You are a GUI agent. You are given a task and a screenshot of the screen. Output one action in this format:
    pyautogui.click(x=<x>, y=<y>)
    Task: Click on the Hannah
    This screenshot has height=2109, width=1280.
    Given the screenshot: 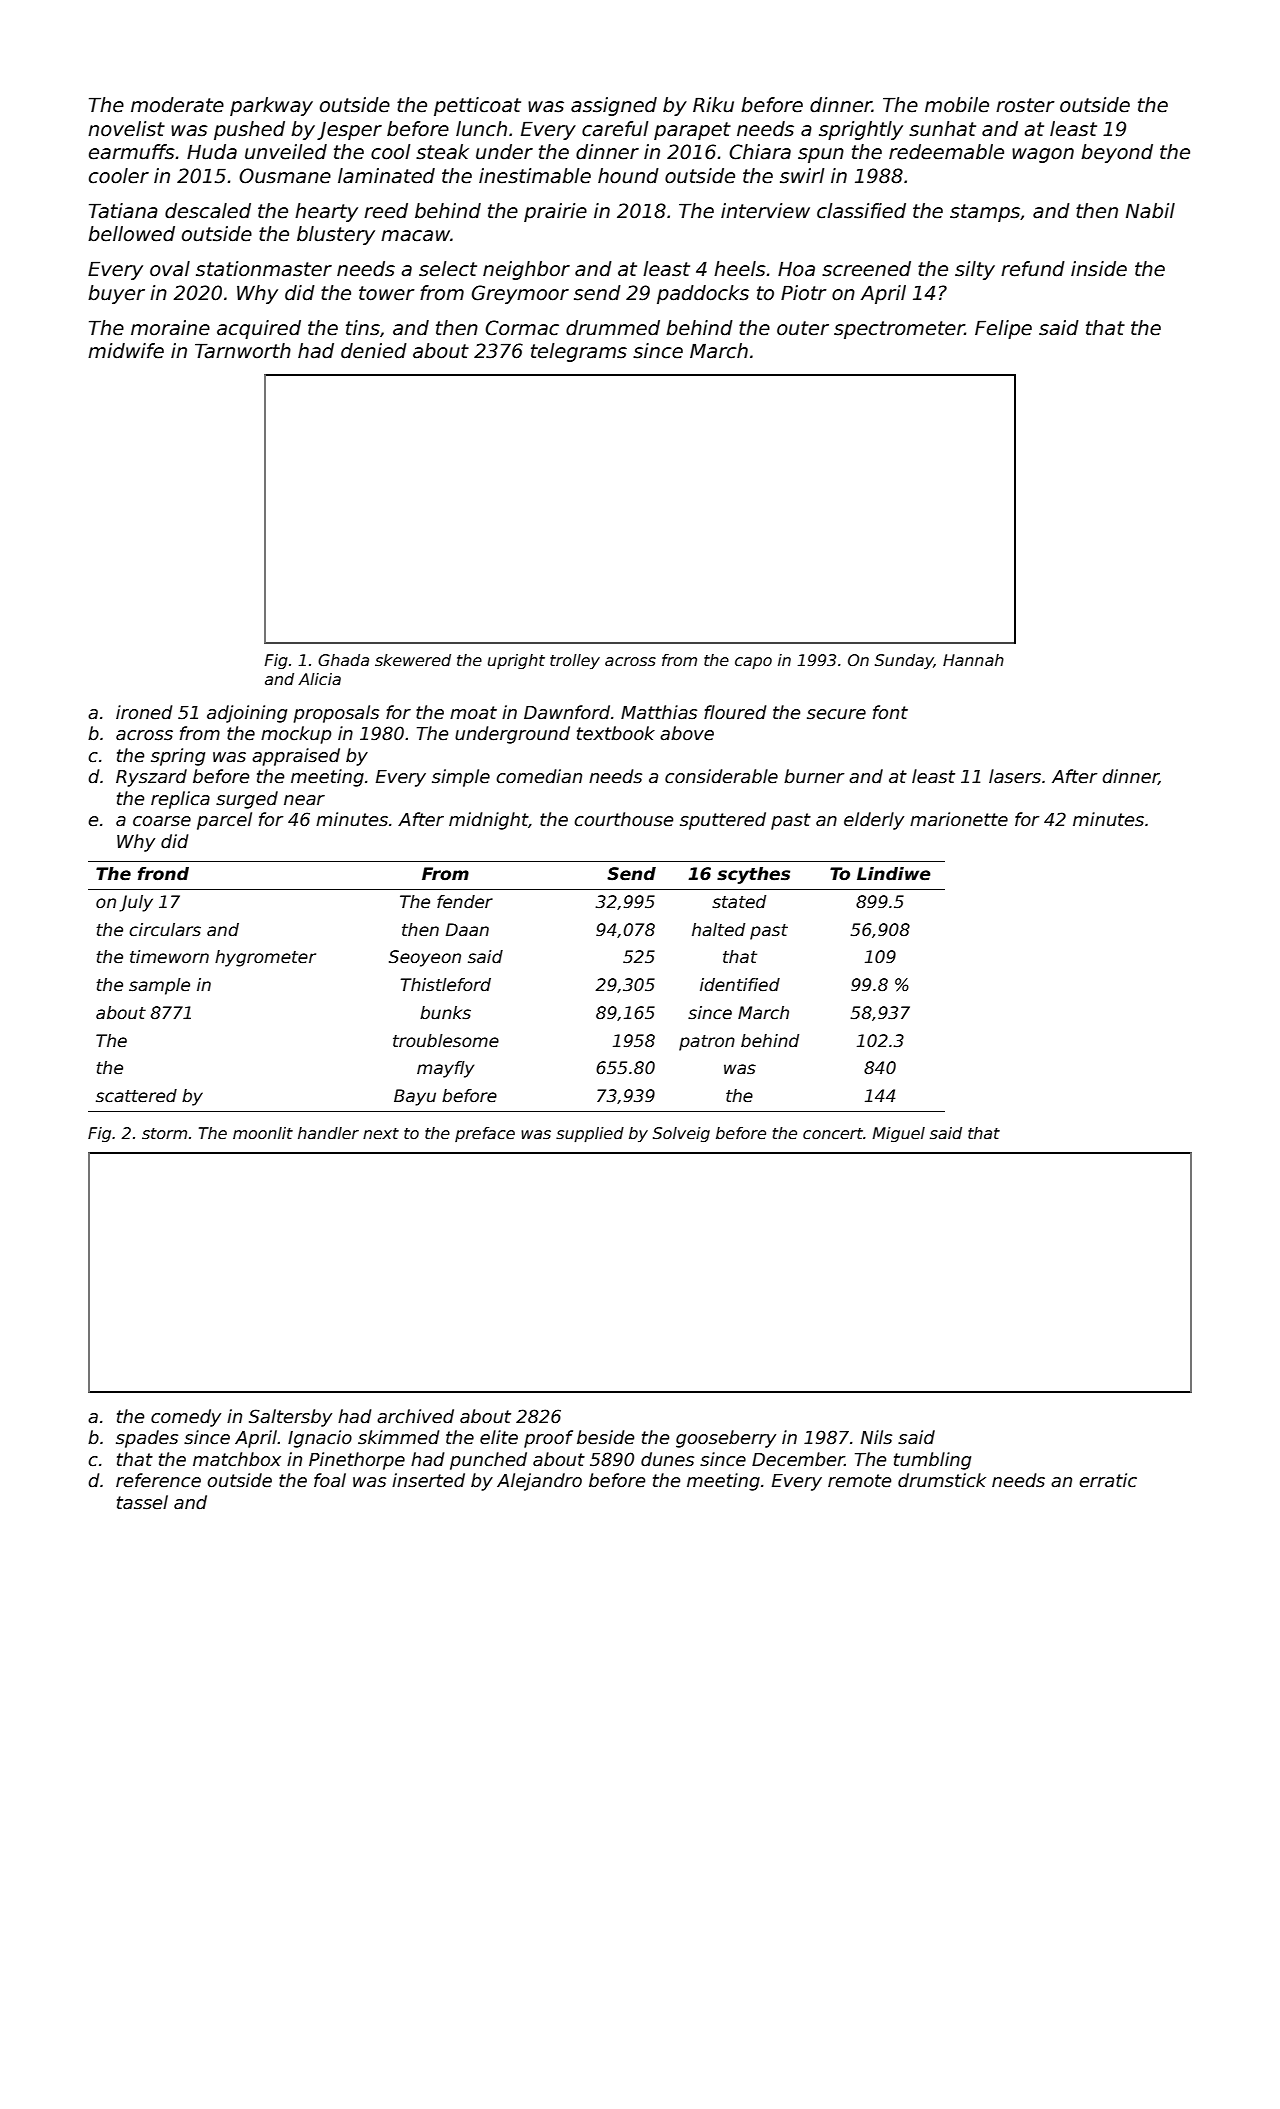 What is the action you would take?
    pyautogui.click(x=973, y=660)
